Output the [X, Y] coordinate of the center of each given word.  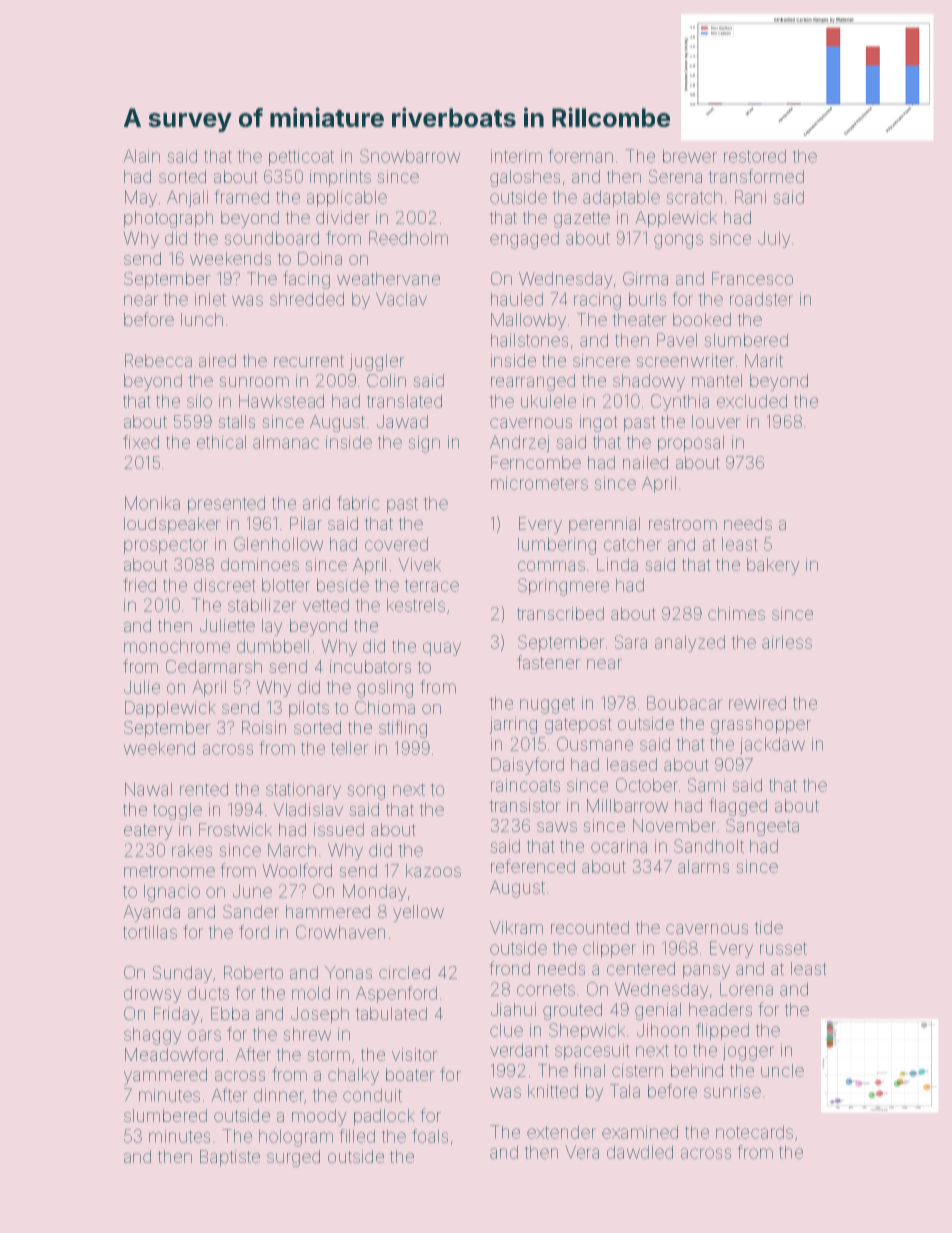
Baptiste [230, 1158]
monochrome [177, 646]
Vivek [420, 564]
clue [506, 1030]
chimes [736, 613]
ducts [208, 993]
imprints [340, 178]
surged [293, 1158]
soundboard [272, 238]
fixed [141, 442]
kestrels [416, 605]
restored [755, 156]
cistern [637, 1070]
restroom [683, 524]
